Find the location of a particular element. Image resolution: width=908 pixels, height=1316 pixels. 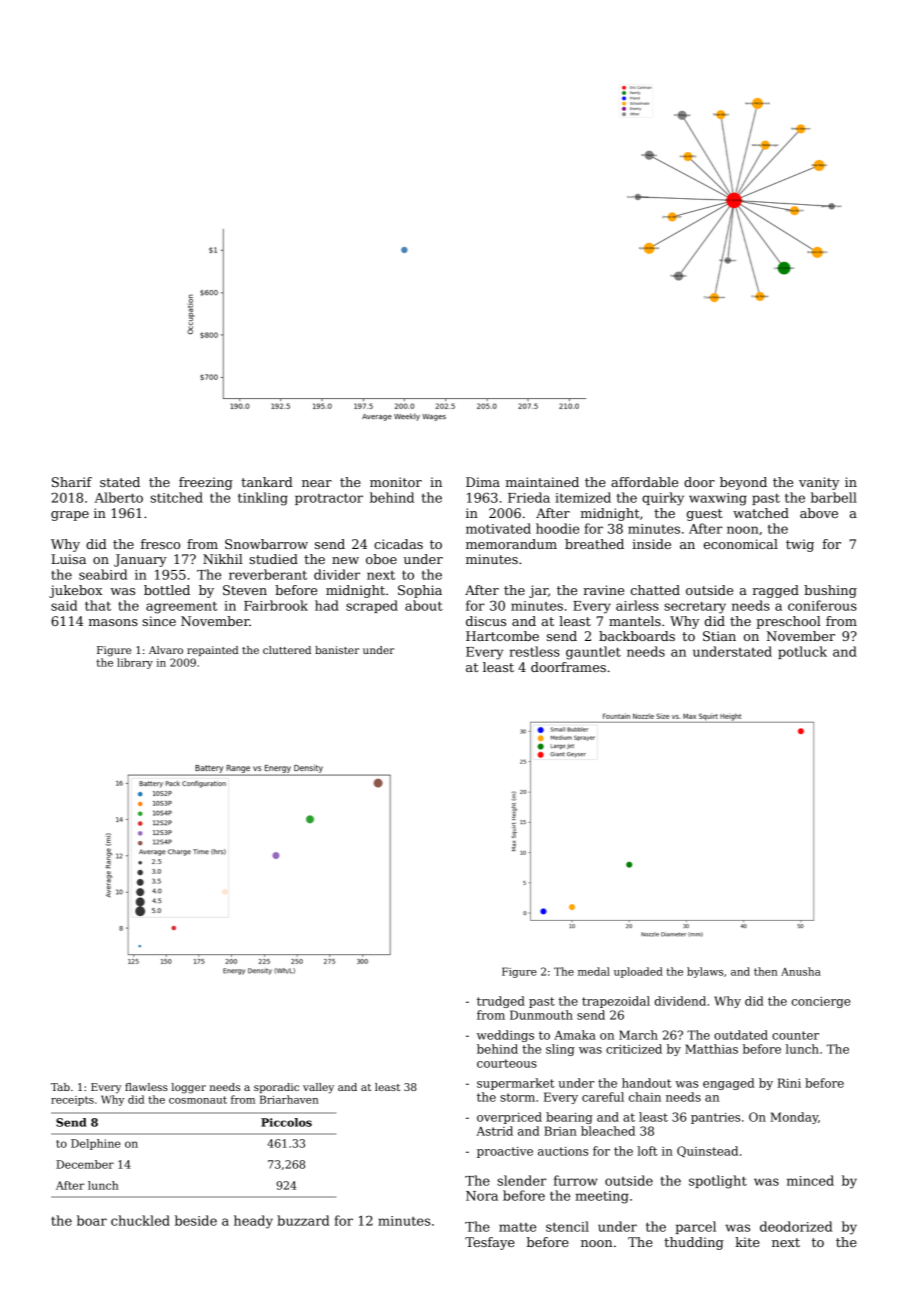

library is located at coordinates (135, 663).
